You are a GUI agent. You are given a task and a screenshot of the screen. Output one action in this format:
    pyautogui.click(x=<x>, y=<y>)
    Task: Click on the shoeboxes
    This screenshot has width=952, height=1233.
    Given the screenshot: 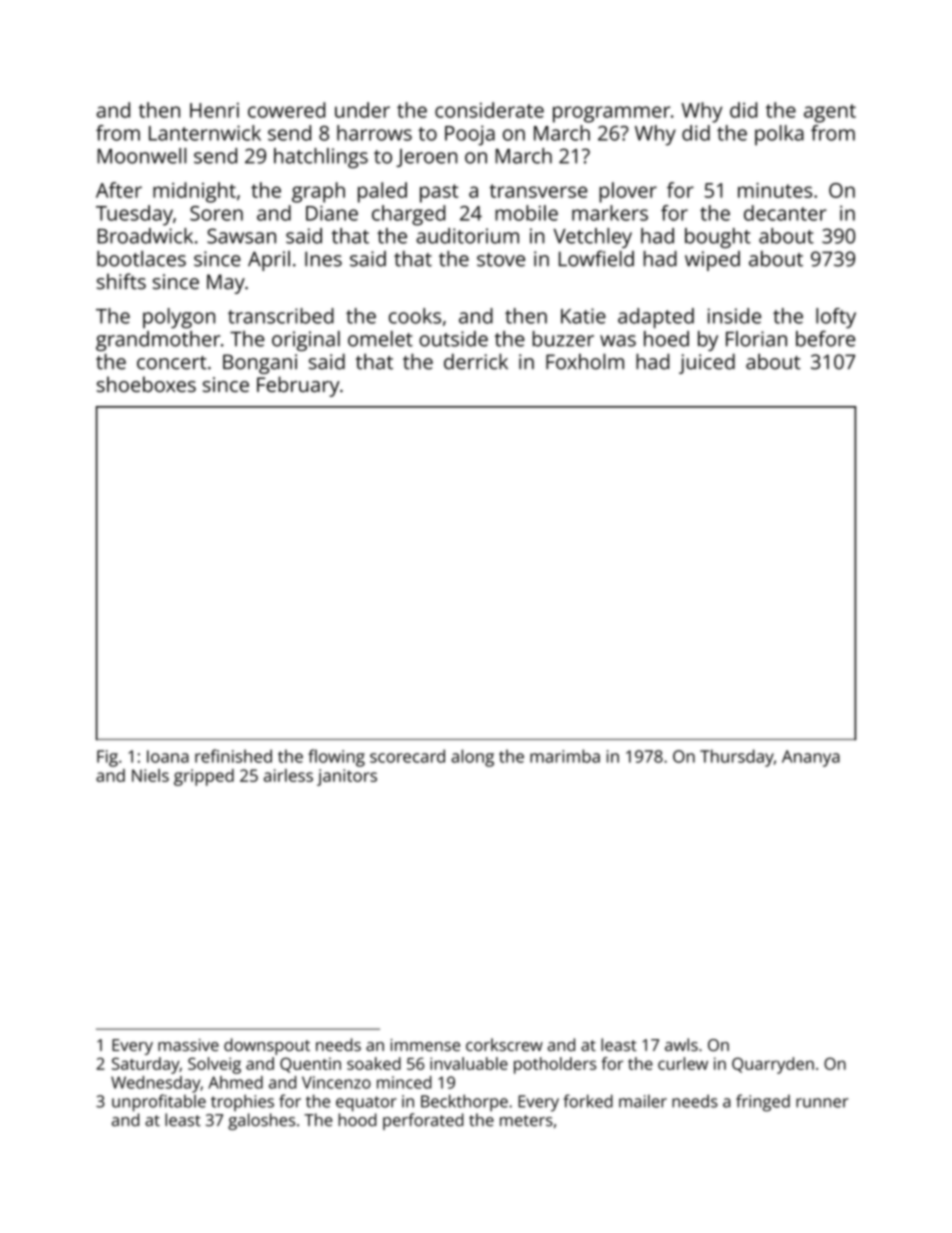 What is the action you would take?
    pyautogui.click(x=146, y=384)
